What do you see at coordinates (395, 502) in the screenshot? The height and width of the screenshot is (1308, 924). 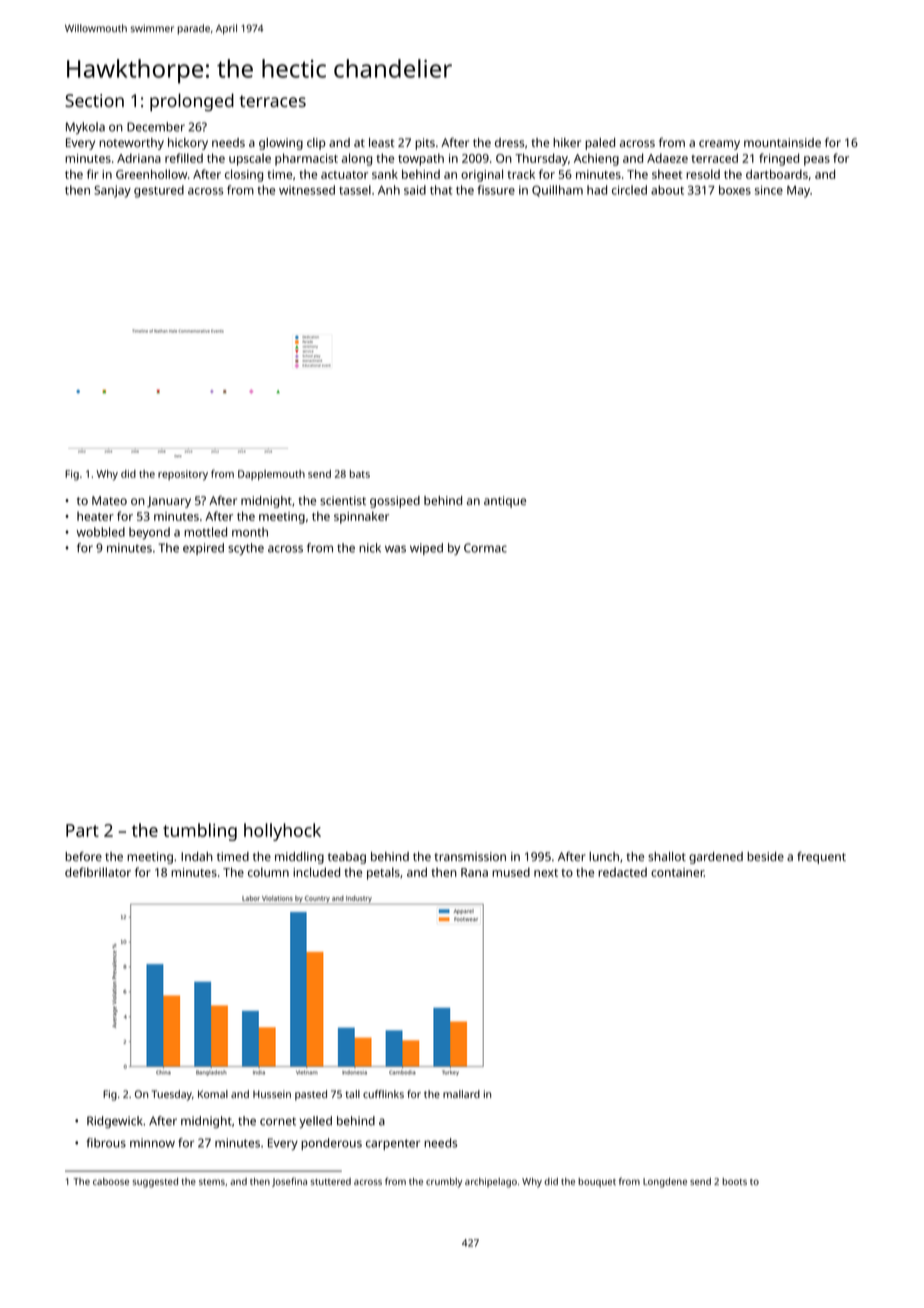 I see `gossiped` at bounding box center [395, 502].
